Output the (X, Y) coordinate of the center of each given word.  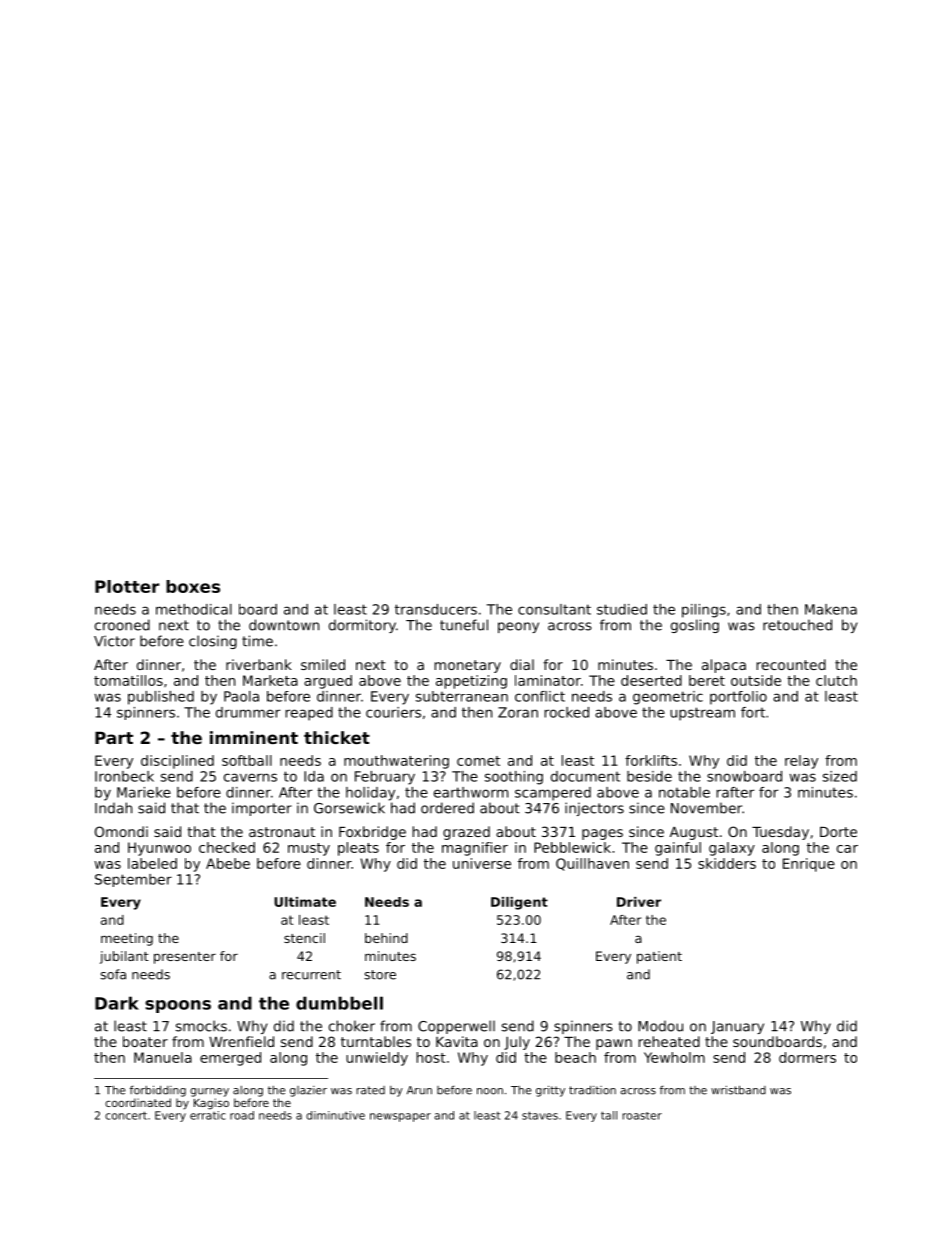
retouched (797, 625)
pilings (704, 611)
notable (684, 792)
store (380, 975)
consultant (554, 609)
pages (602, 834)
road (242, 1115)
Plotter (127, 586)
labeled (152, 863)
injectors (594, 809)
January (737, 1027)
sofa (113, 974)
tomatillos (128, 680)
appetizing (471, 682)
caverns (250, 777)
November (706, 808)
